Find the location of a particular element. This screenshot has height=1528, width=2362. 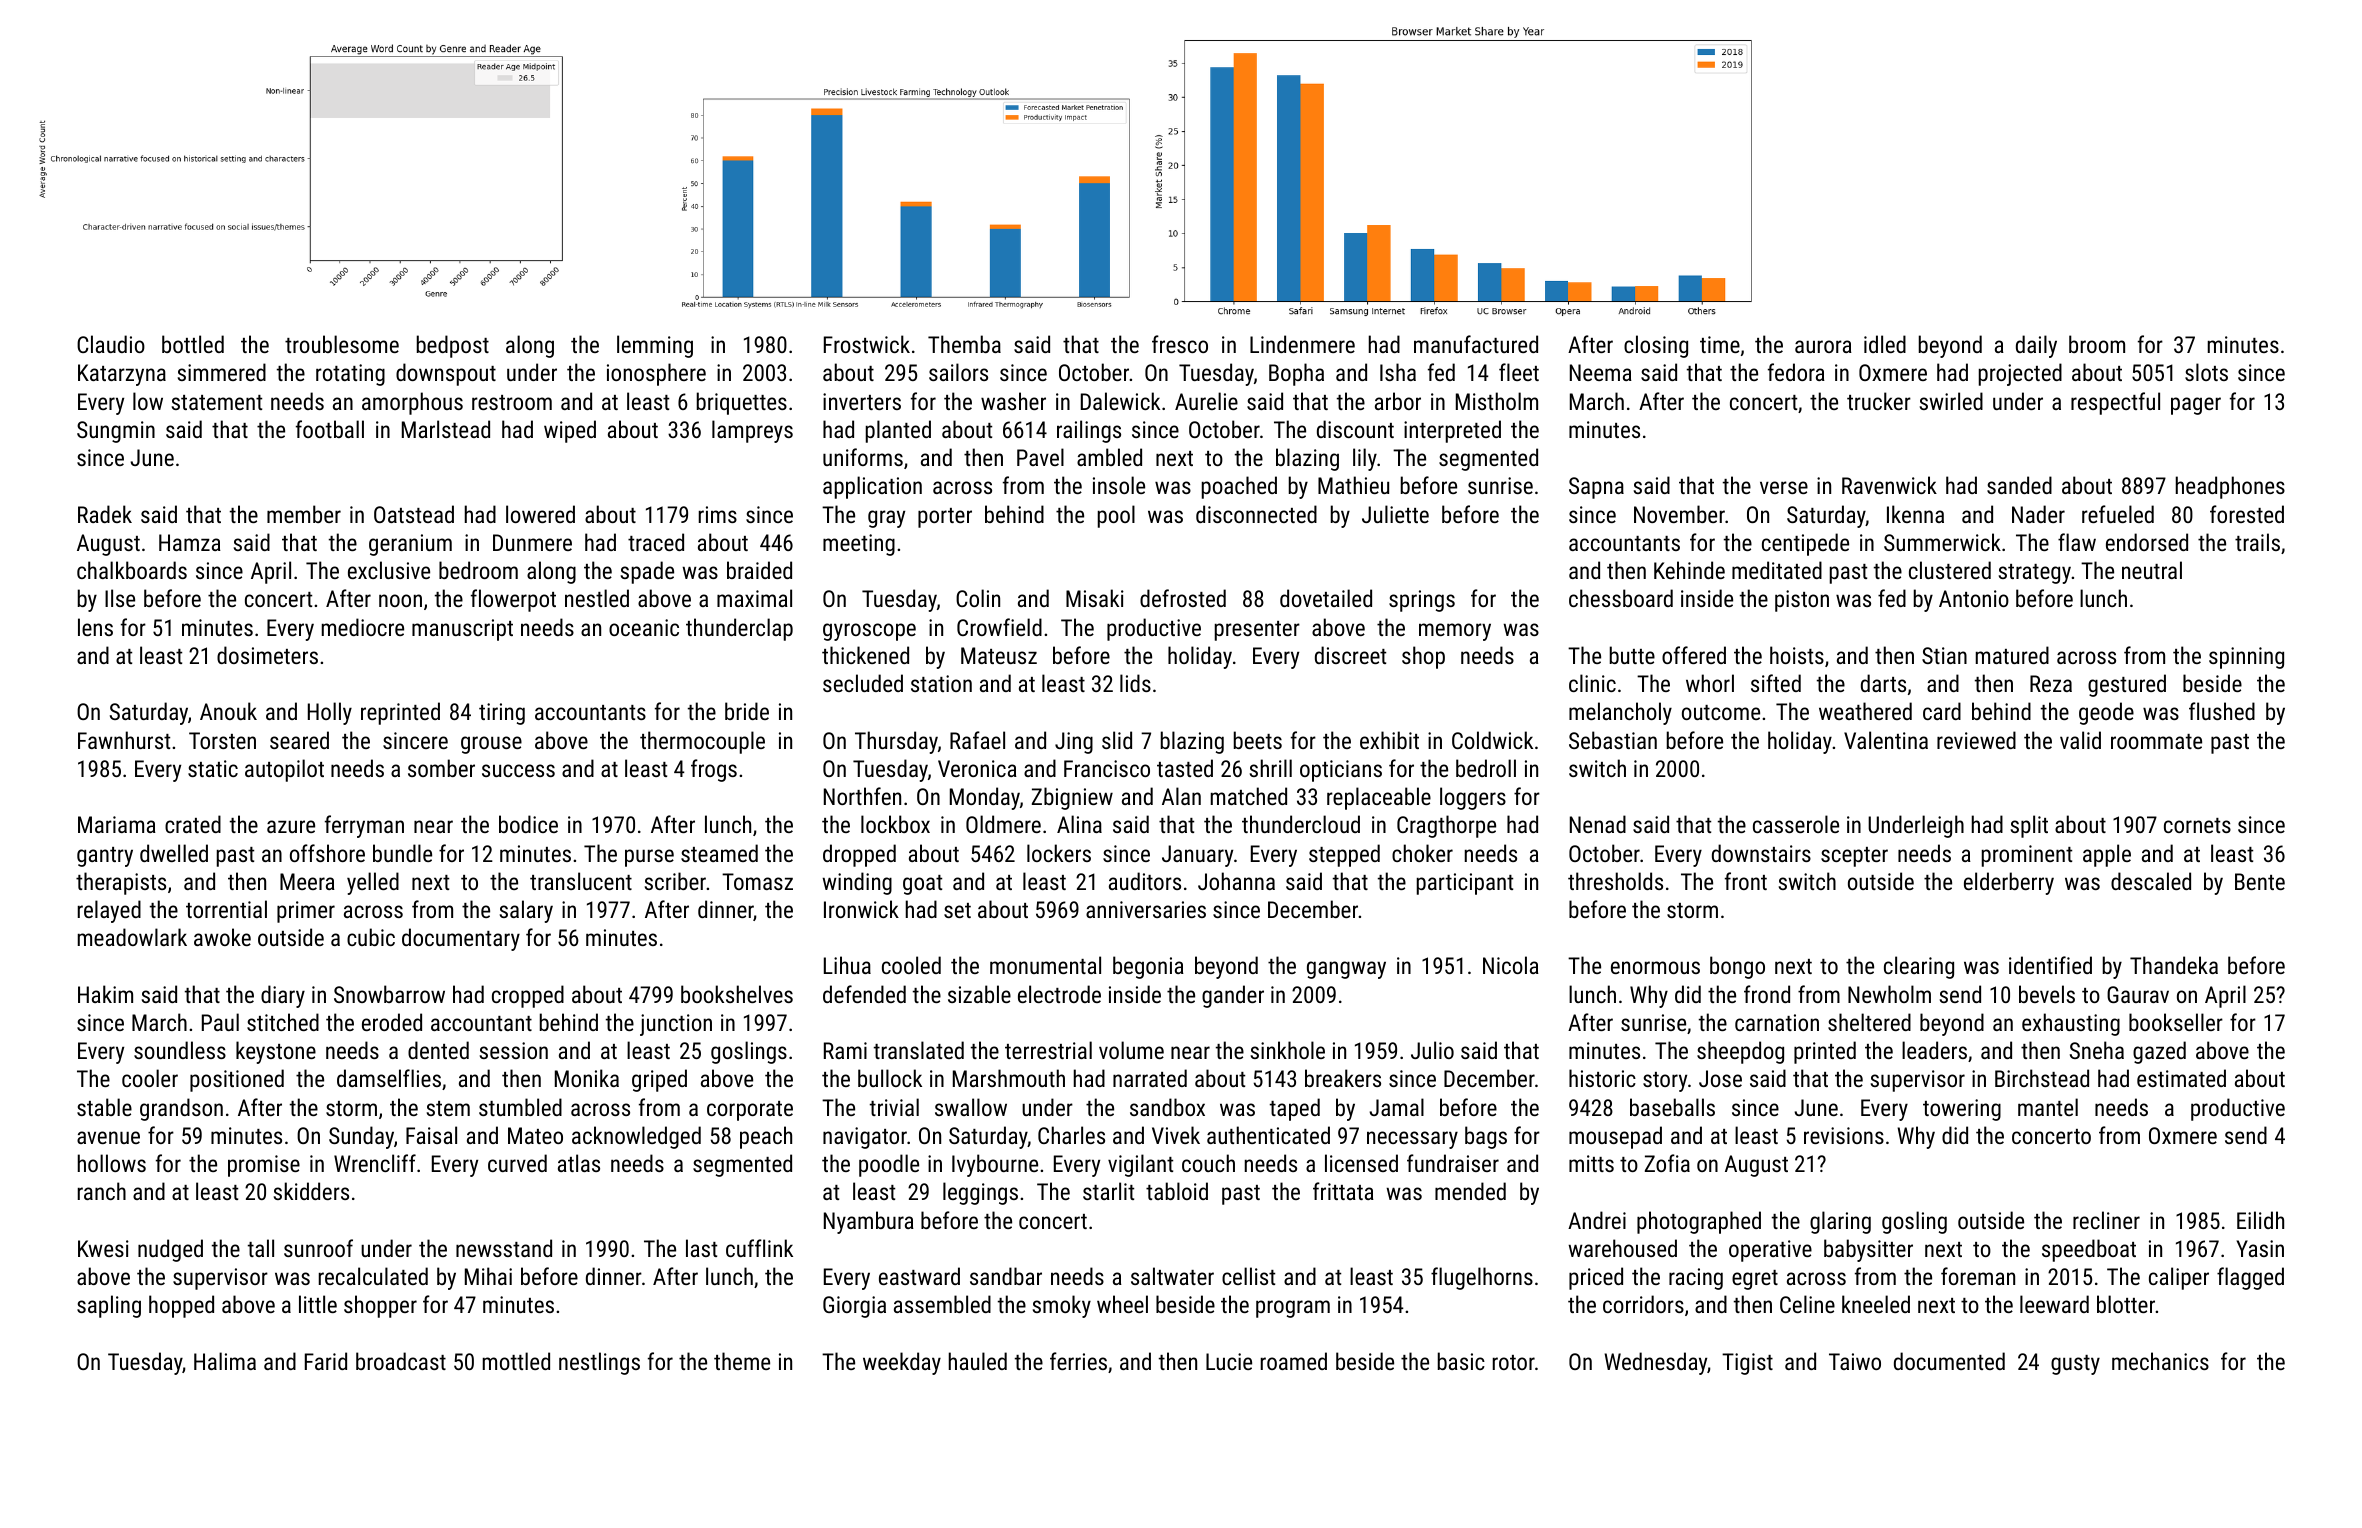

bottled is located at coordinates (193, 344).
